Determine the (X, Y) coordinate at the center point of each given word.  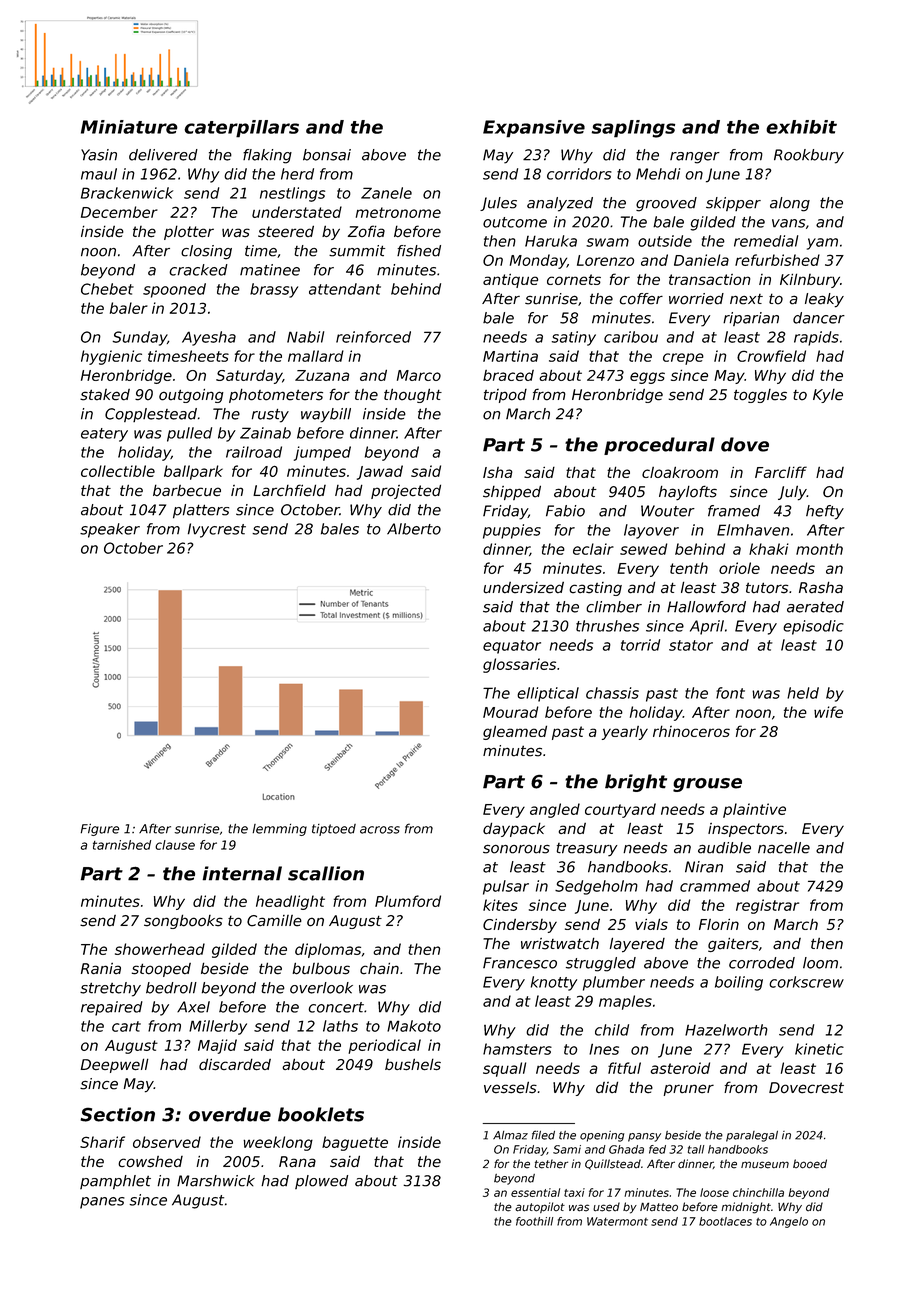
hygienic (111, 357)
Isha (498, 472)
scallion (326, 873)
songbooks (183, 921)
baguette (355, 1143)
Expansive (534, 129)
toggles (760, 396)
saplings (633, 129)
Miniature (129, 127)
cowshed (150, 1162)
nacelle (784, 848)
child (612, 1030)
